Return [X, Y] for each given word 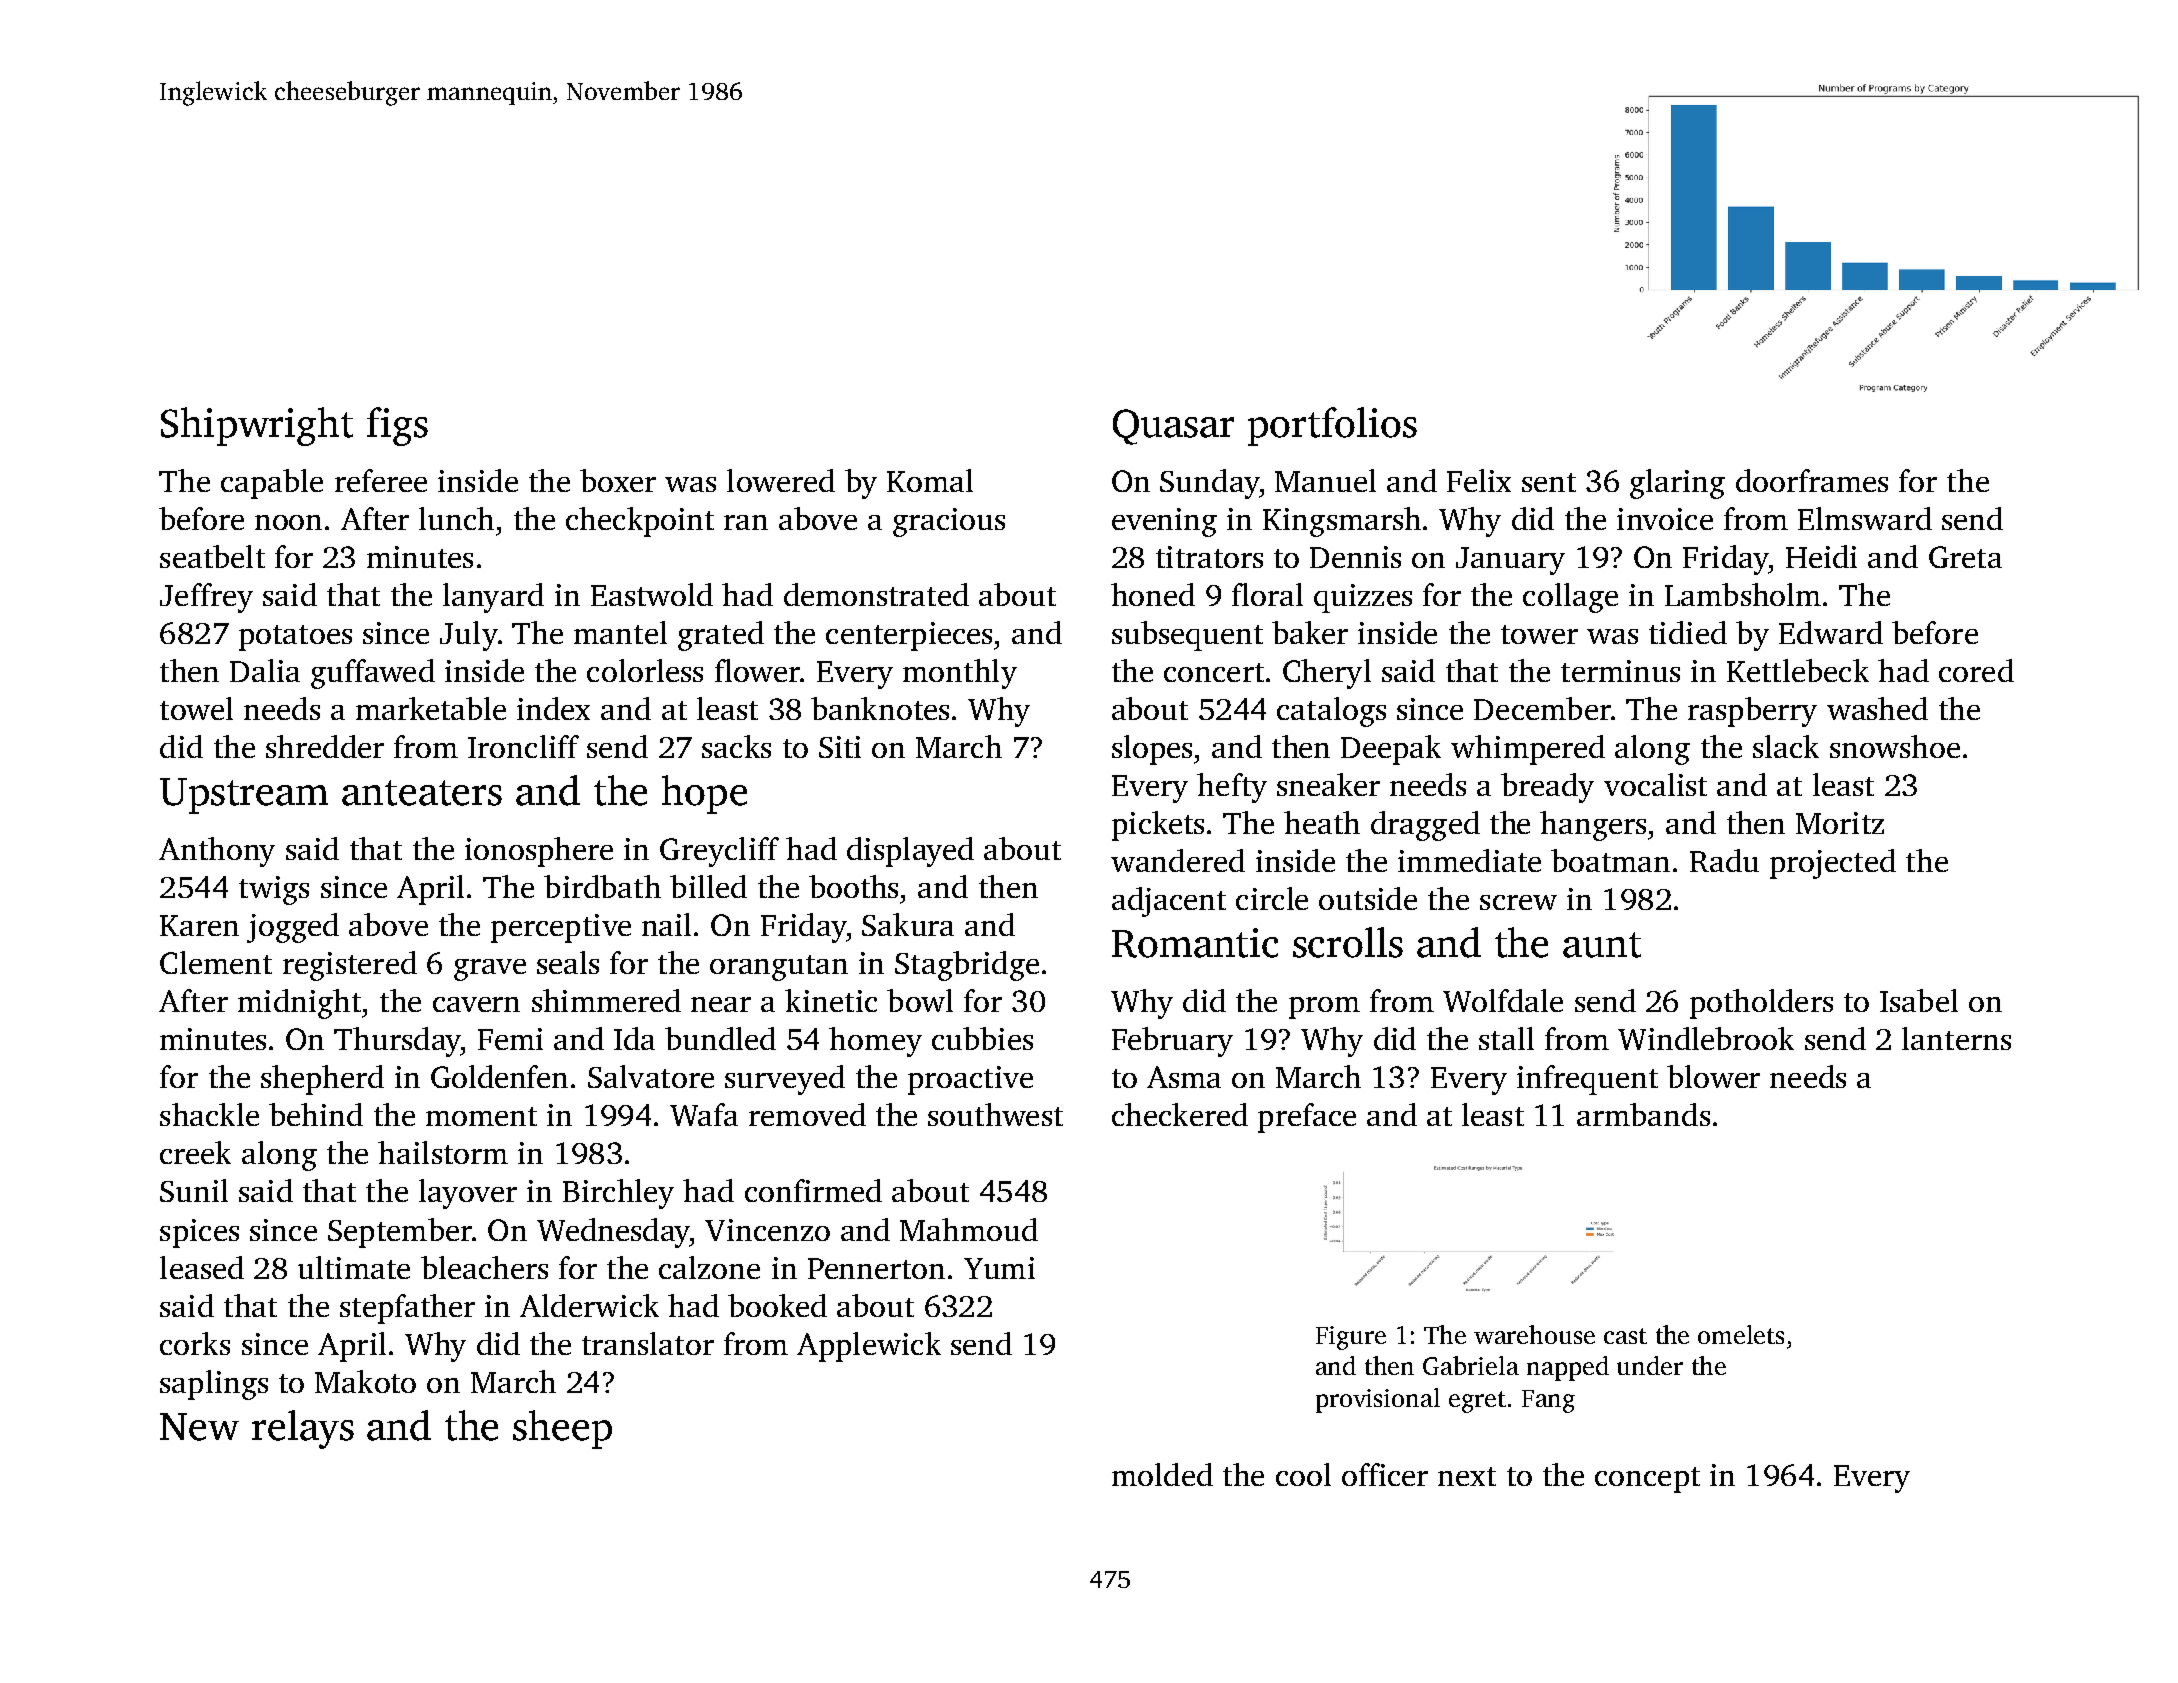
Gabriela [1471, 1365]
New [199, 1427]
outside [1368, 898]
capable [272, 484]
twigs [274, 890]
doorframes [1812, 480]
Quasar [1173, 427]
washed [1877, 708]
